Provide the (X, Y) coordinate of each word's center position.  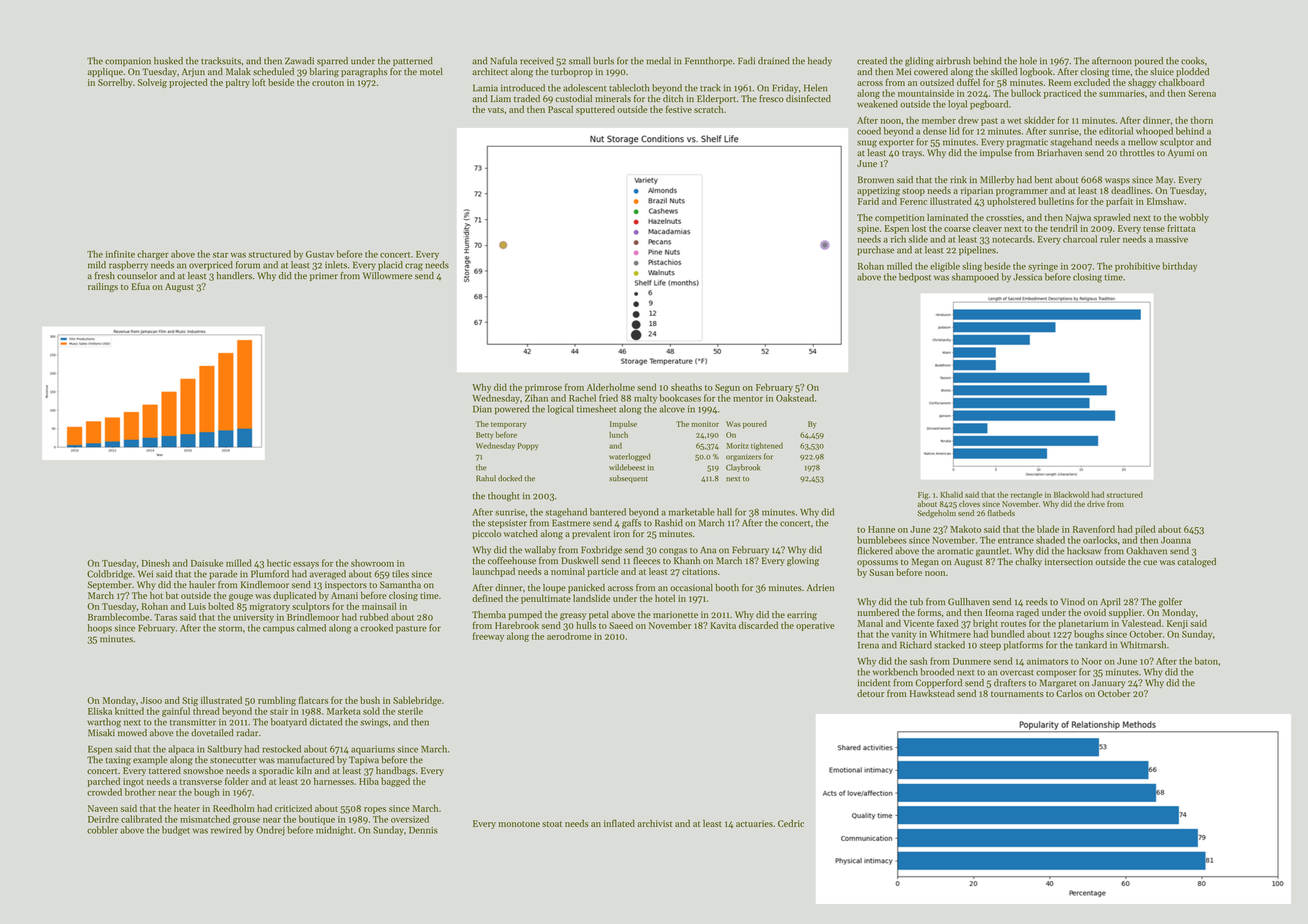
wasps (1117, 181)
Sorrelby (115, 83)
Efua (141, 286)
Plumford (270, 574)
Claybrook (743, 468)
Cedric (791, 823)
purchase (875, 250)
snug (867, 144)
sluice (1162, 71)
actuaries (754, 823)
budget (176, 831)
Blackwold (1071, 494)
